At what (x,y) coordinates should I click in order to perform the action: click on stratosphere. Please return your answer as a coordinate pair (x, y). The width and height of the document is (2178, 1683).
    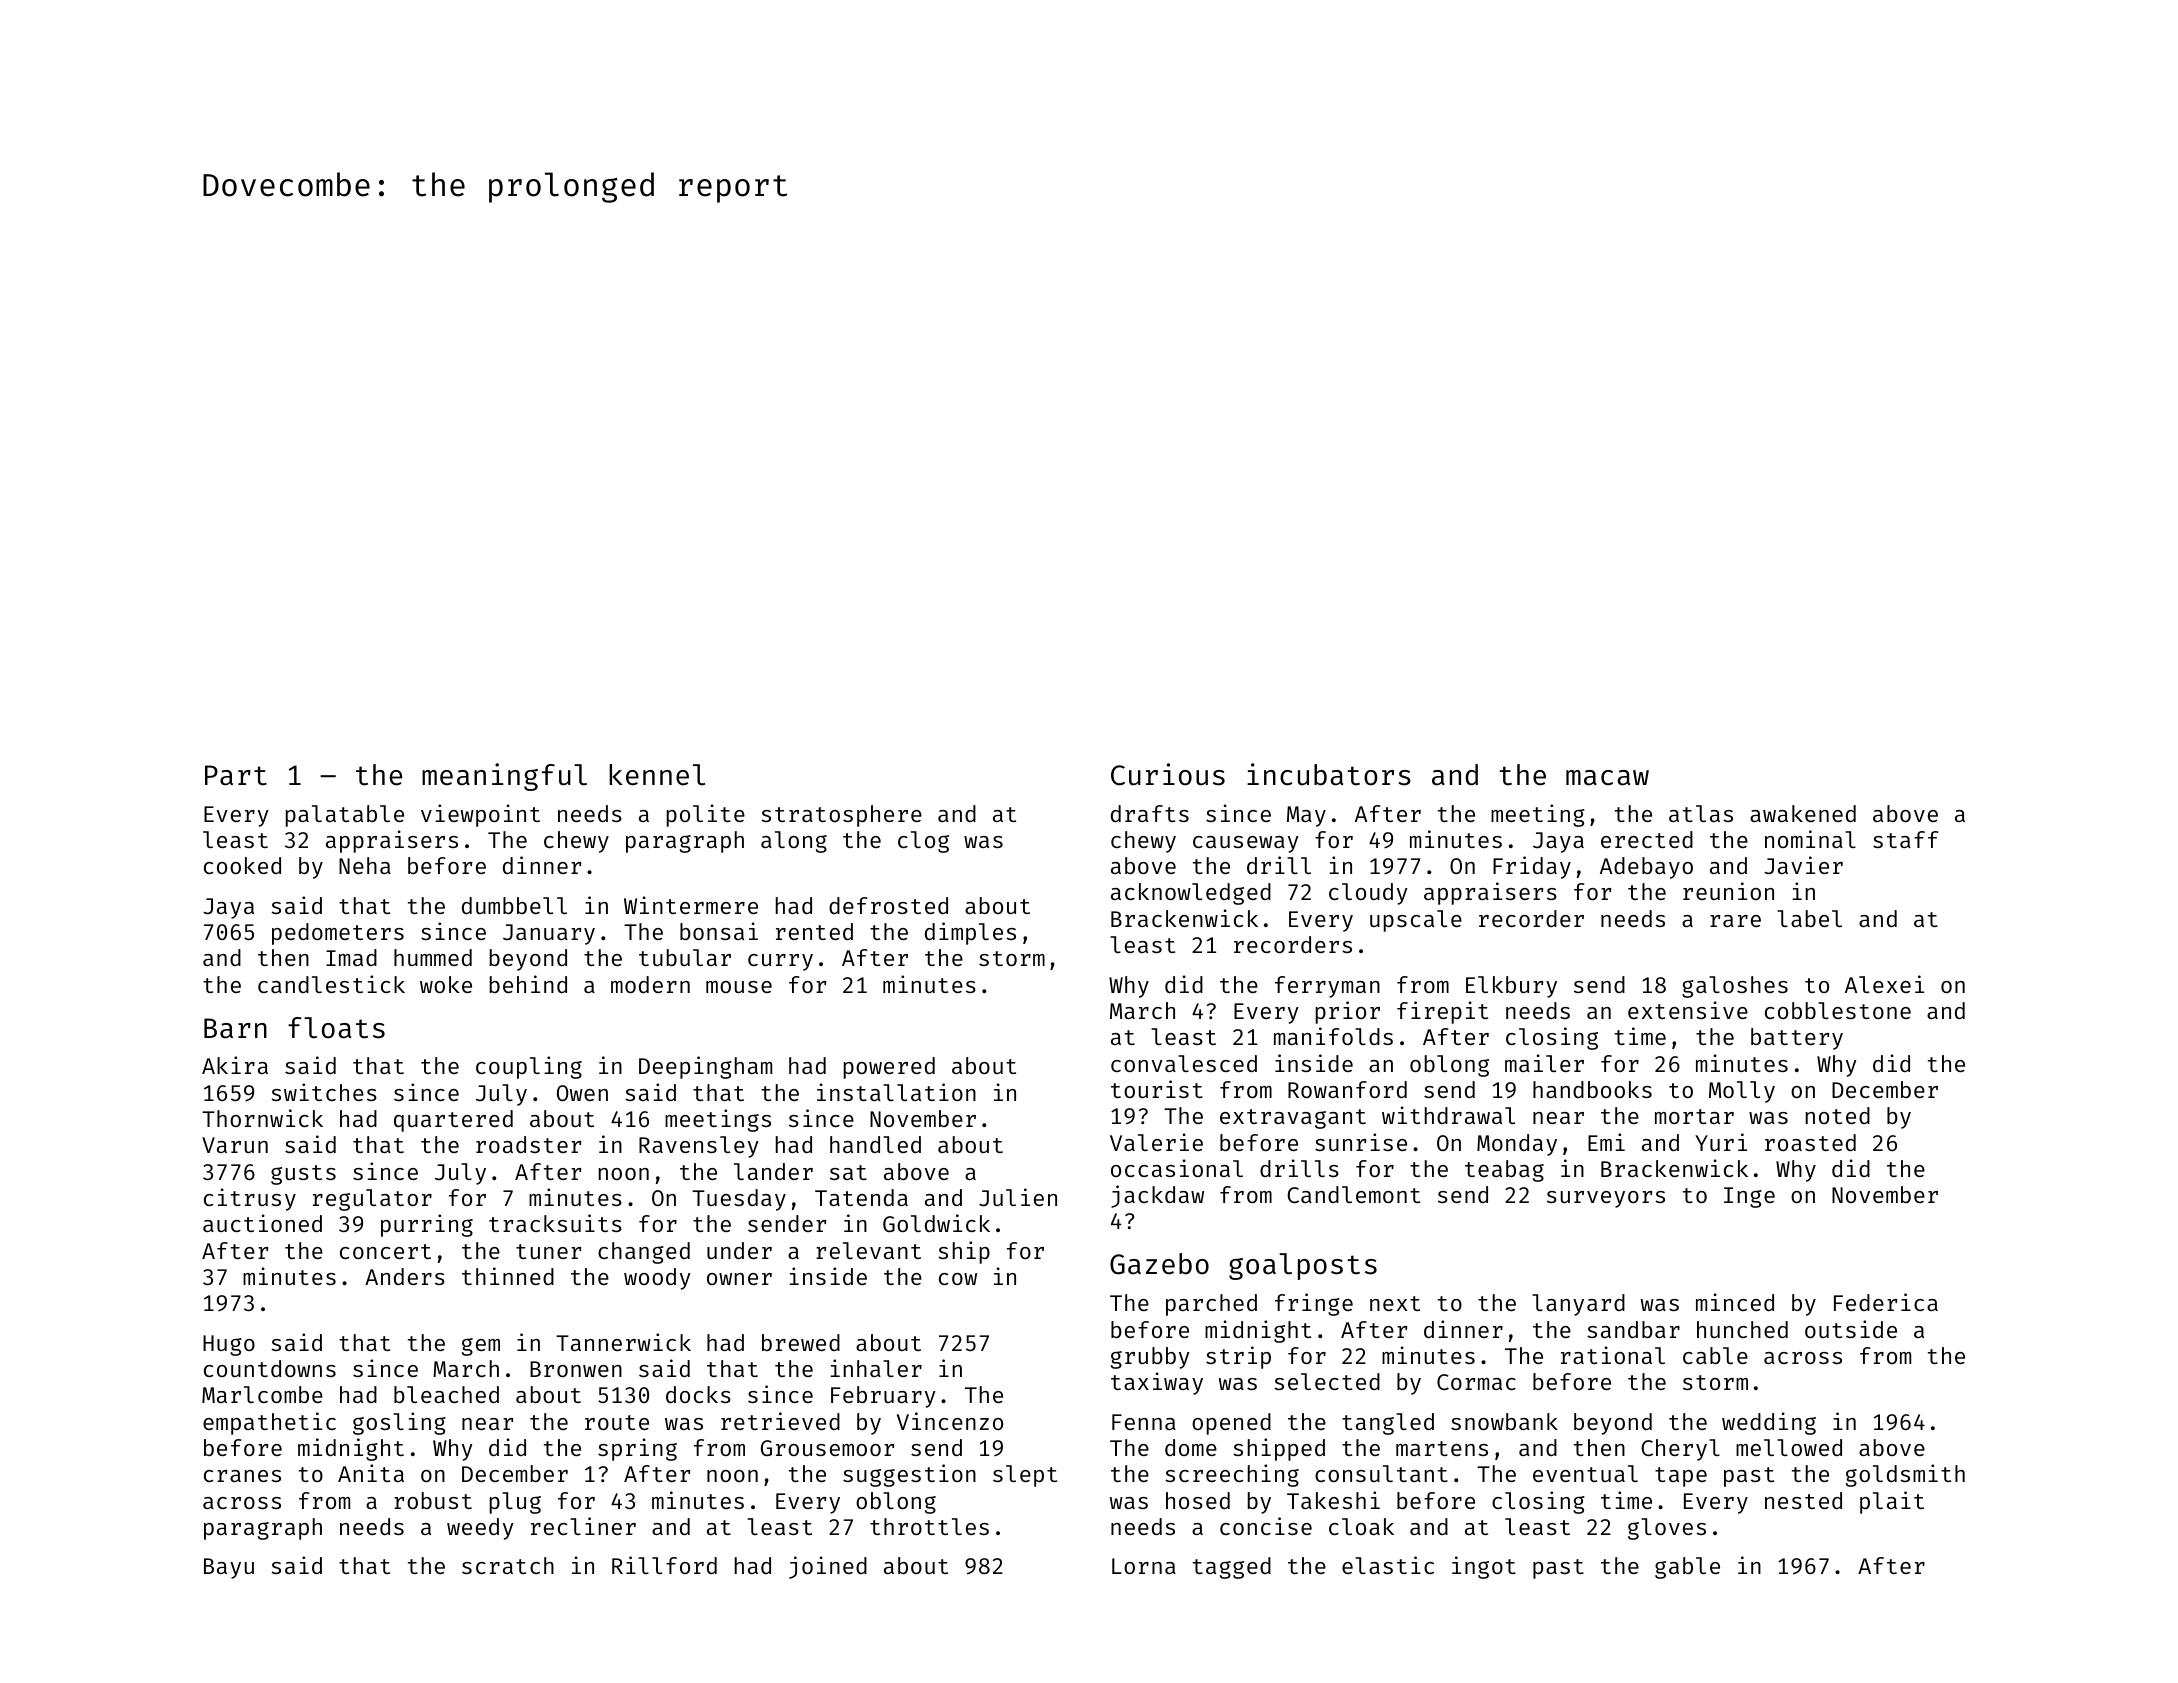
    Looking at the image, I should click on (841, 816).
